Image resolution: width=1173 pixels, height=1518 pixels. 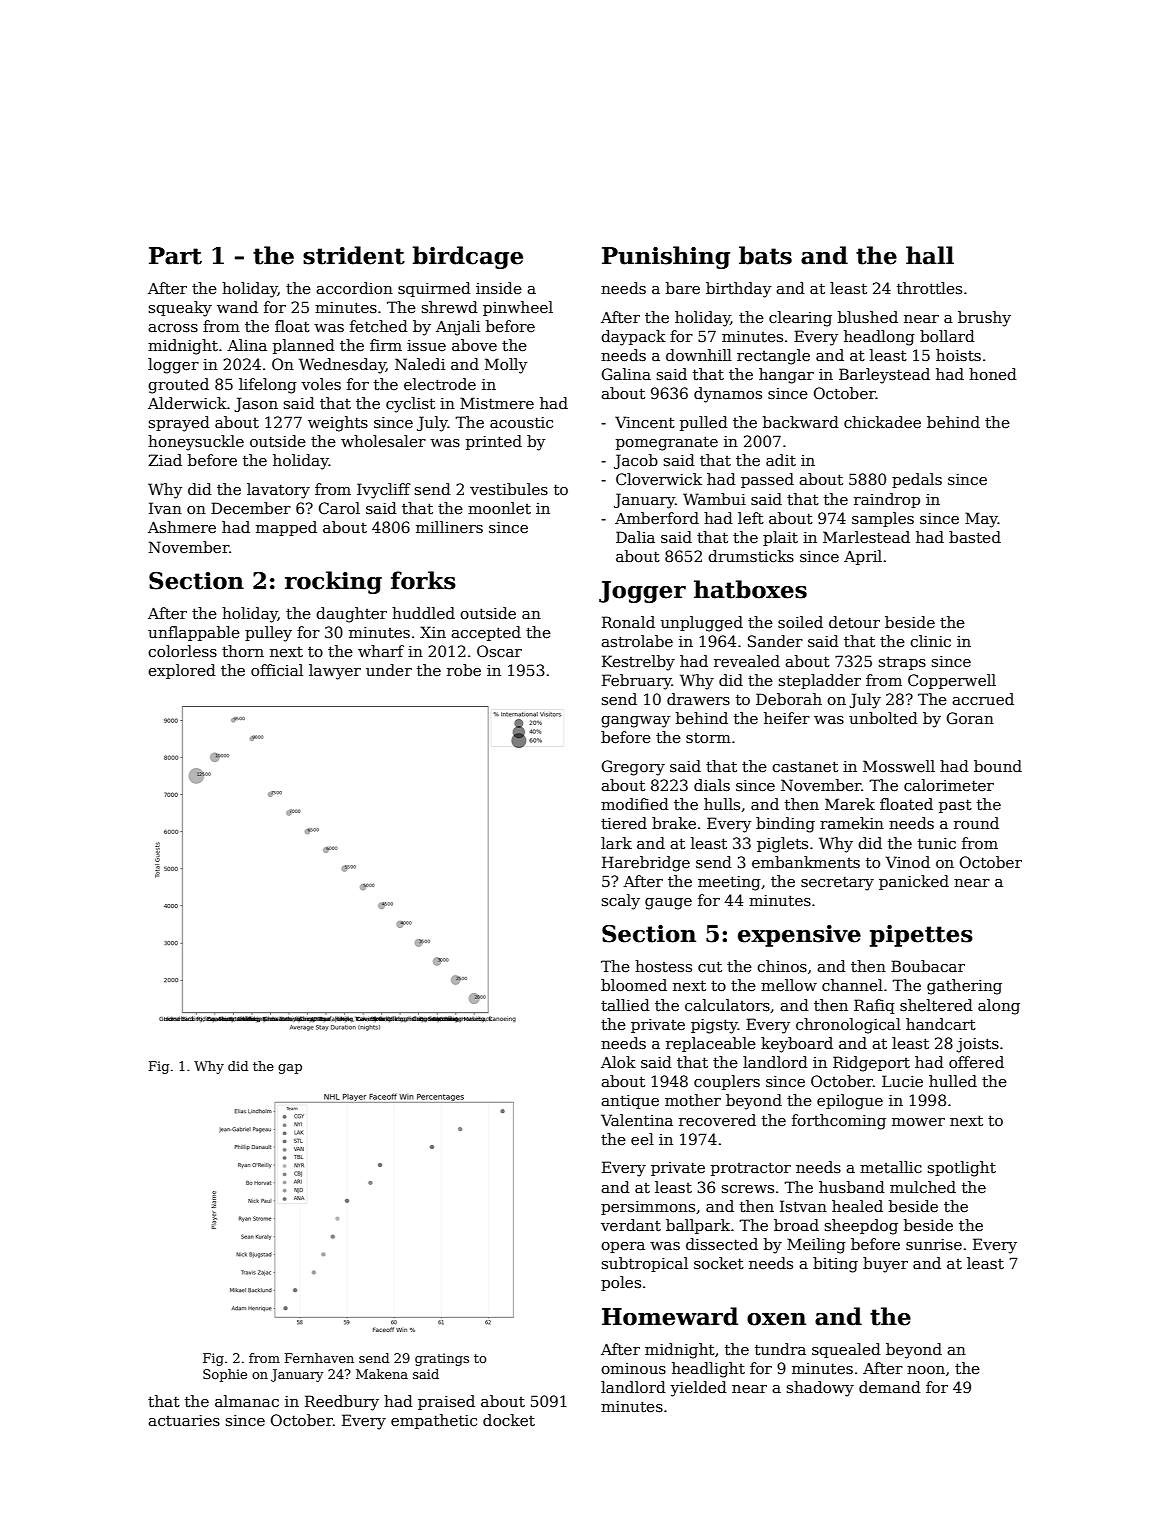 I want to click on Part, so click(x=175, y=256).
